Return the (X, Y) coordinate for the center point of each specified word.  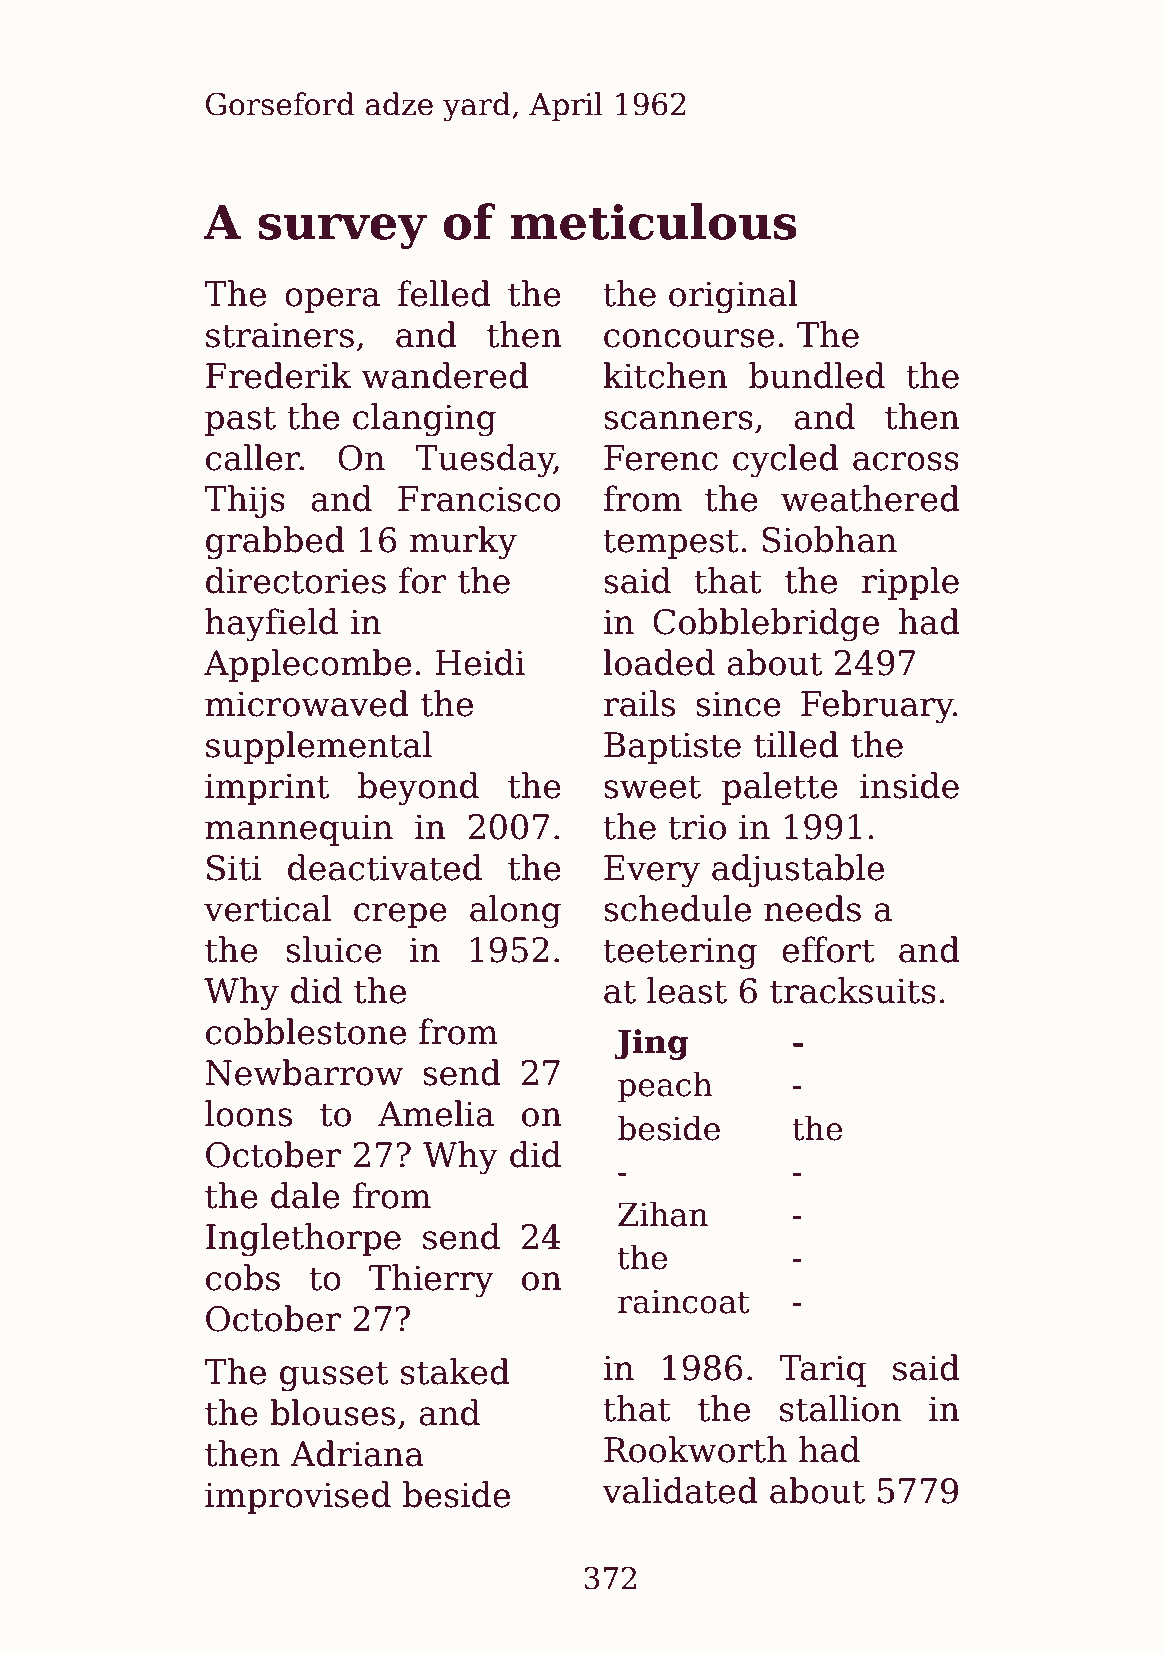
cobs (243, 1277)
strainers (280, 335)
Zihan (663, 1214)
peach (665, 1087)
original (733, 297)
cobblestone (306, 1031)
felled (444, 293)
